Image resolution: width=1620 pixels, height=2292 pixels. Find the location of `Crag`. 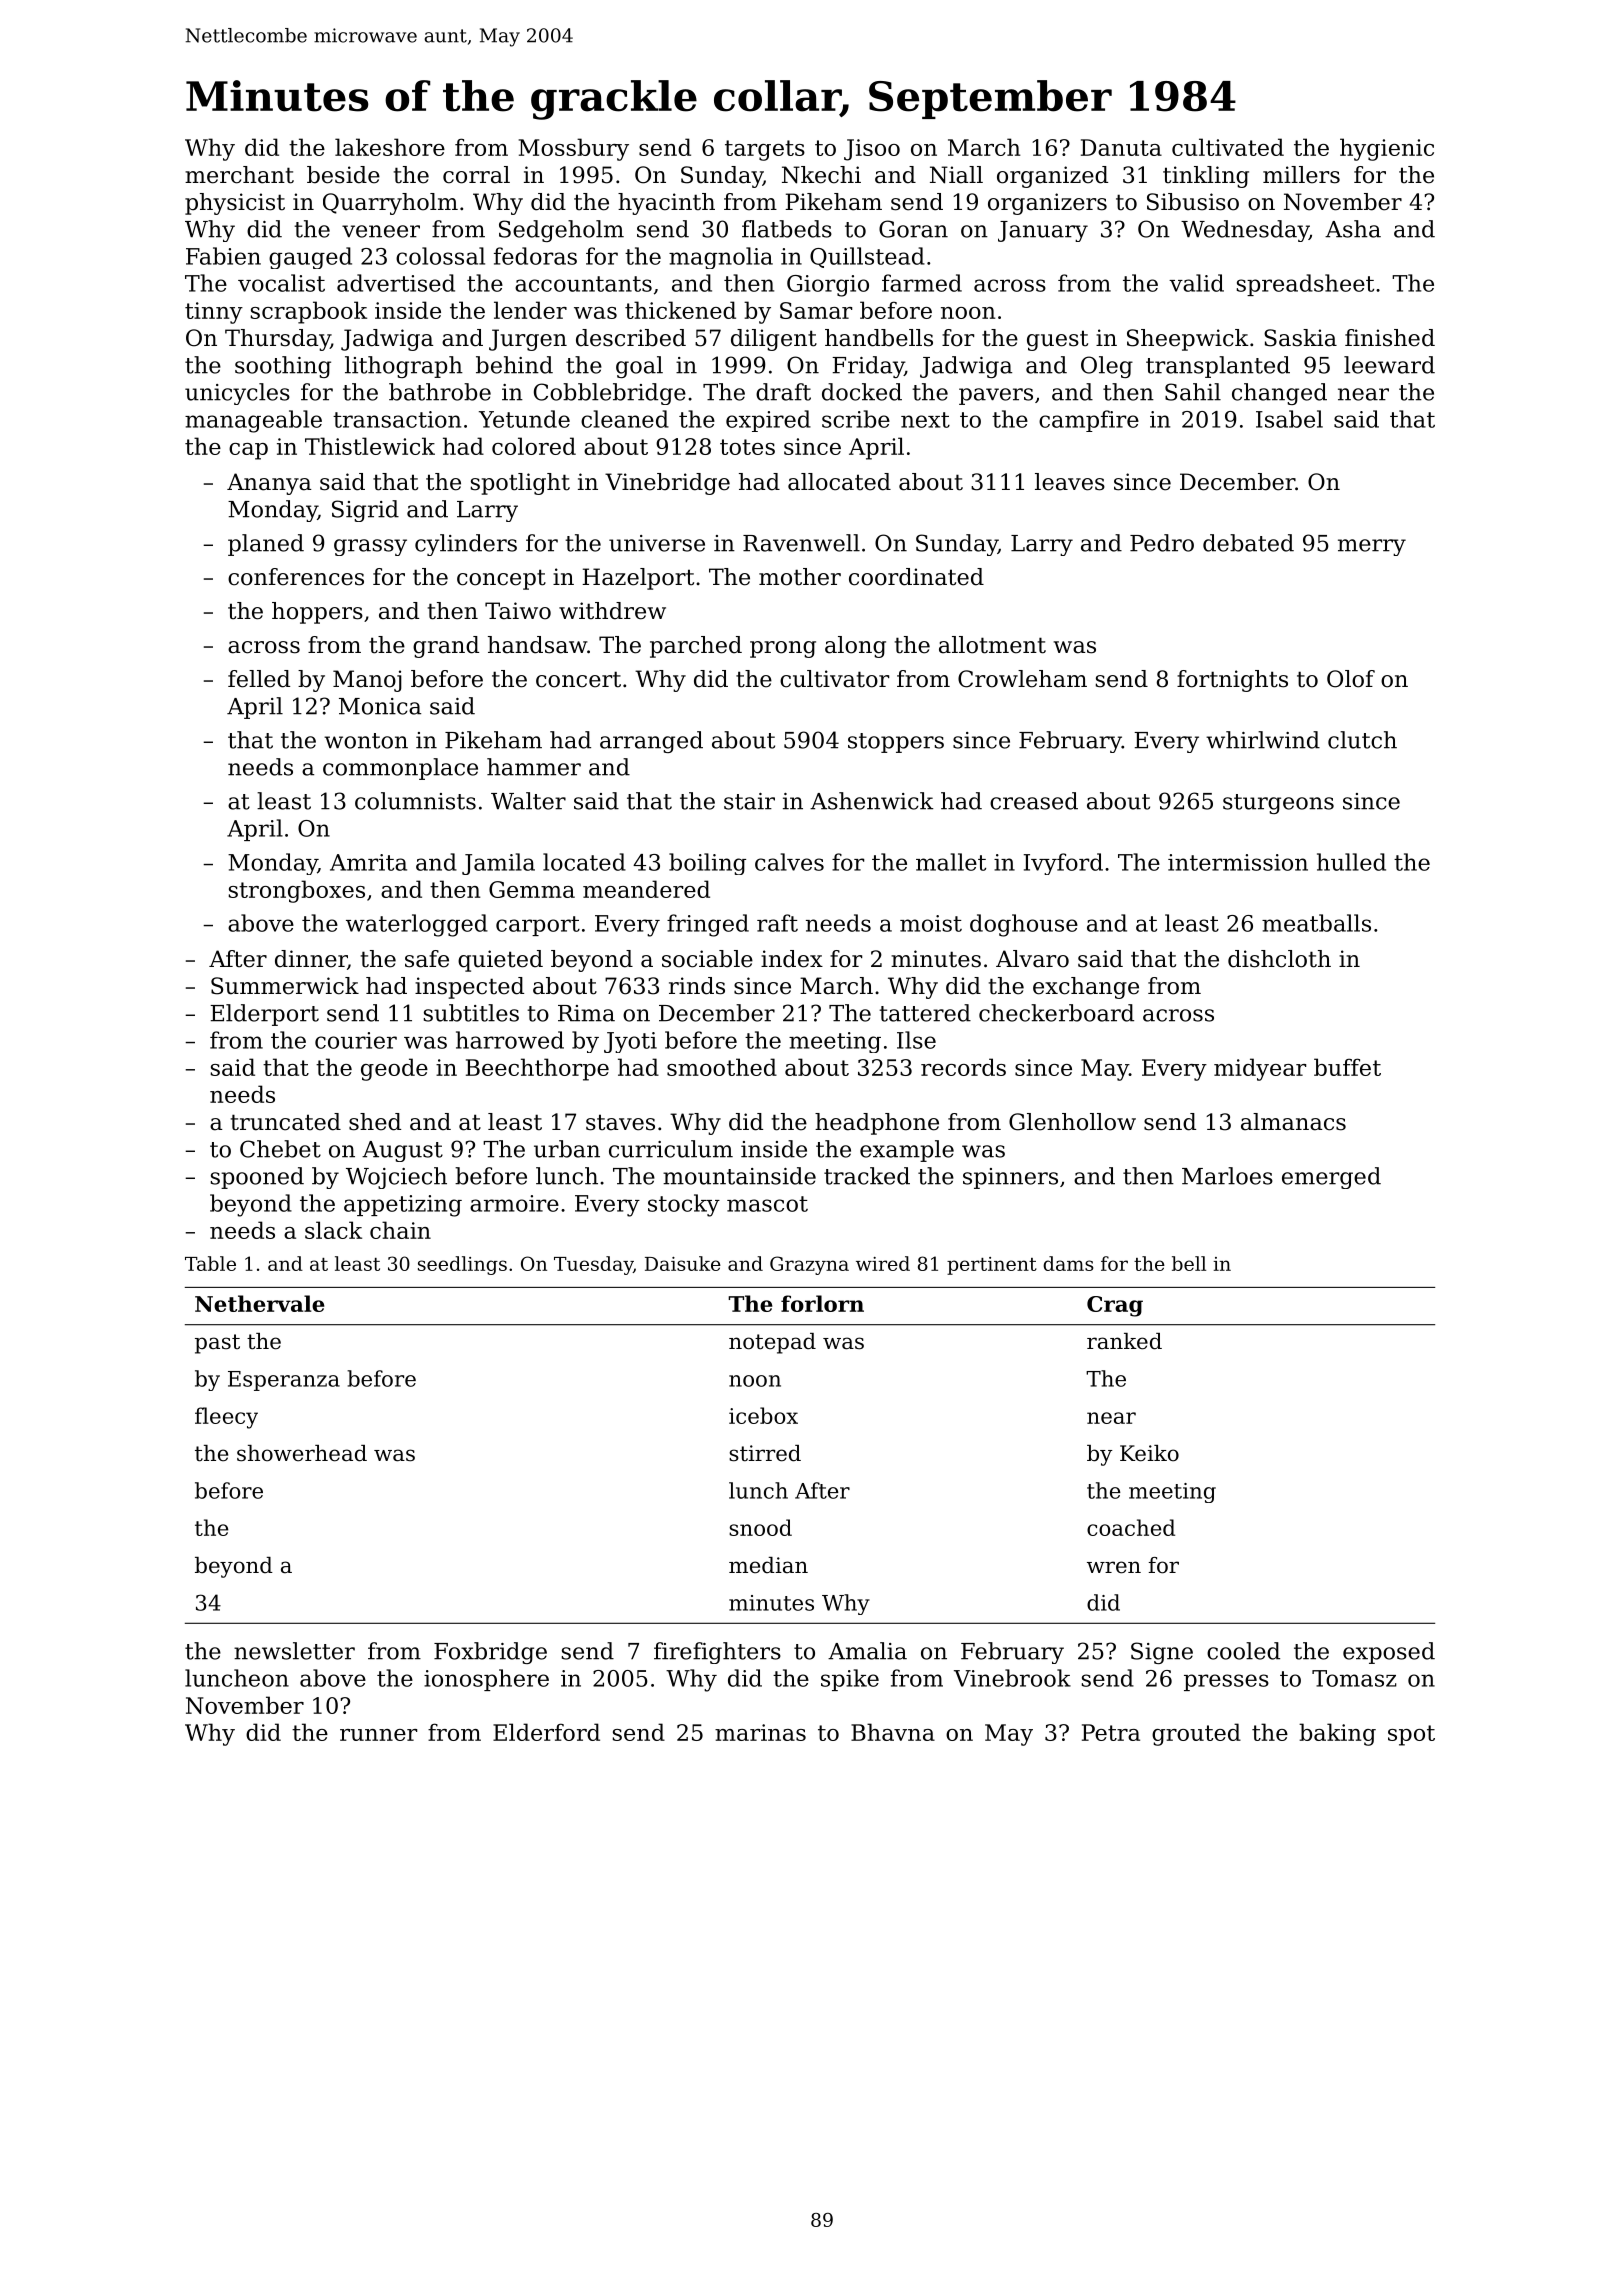

Crag is located at coordinates (1115, 1306).
